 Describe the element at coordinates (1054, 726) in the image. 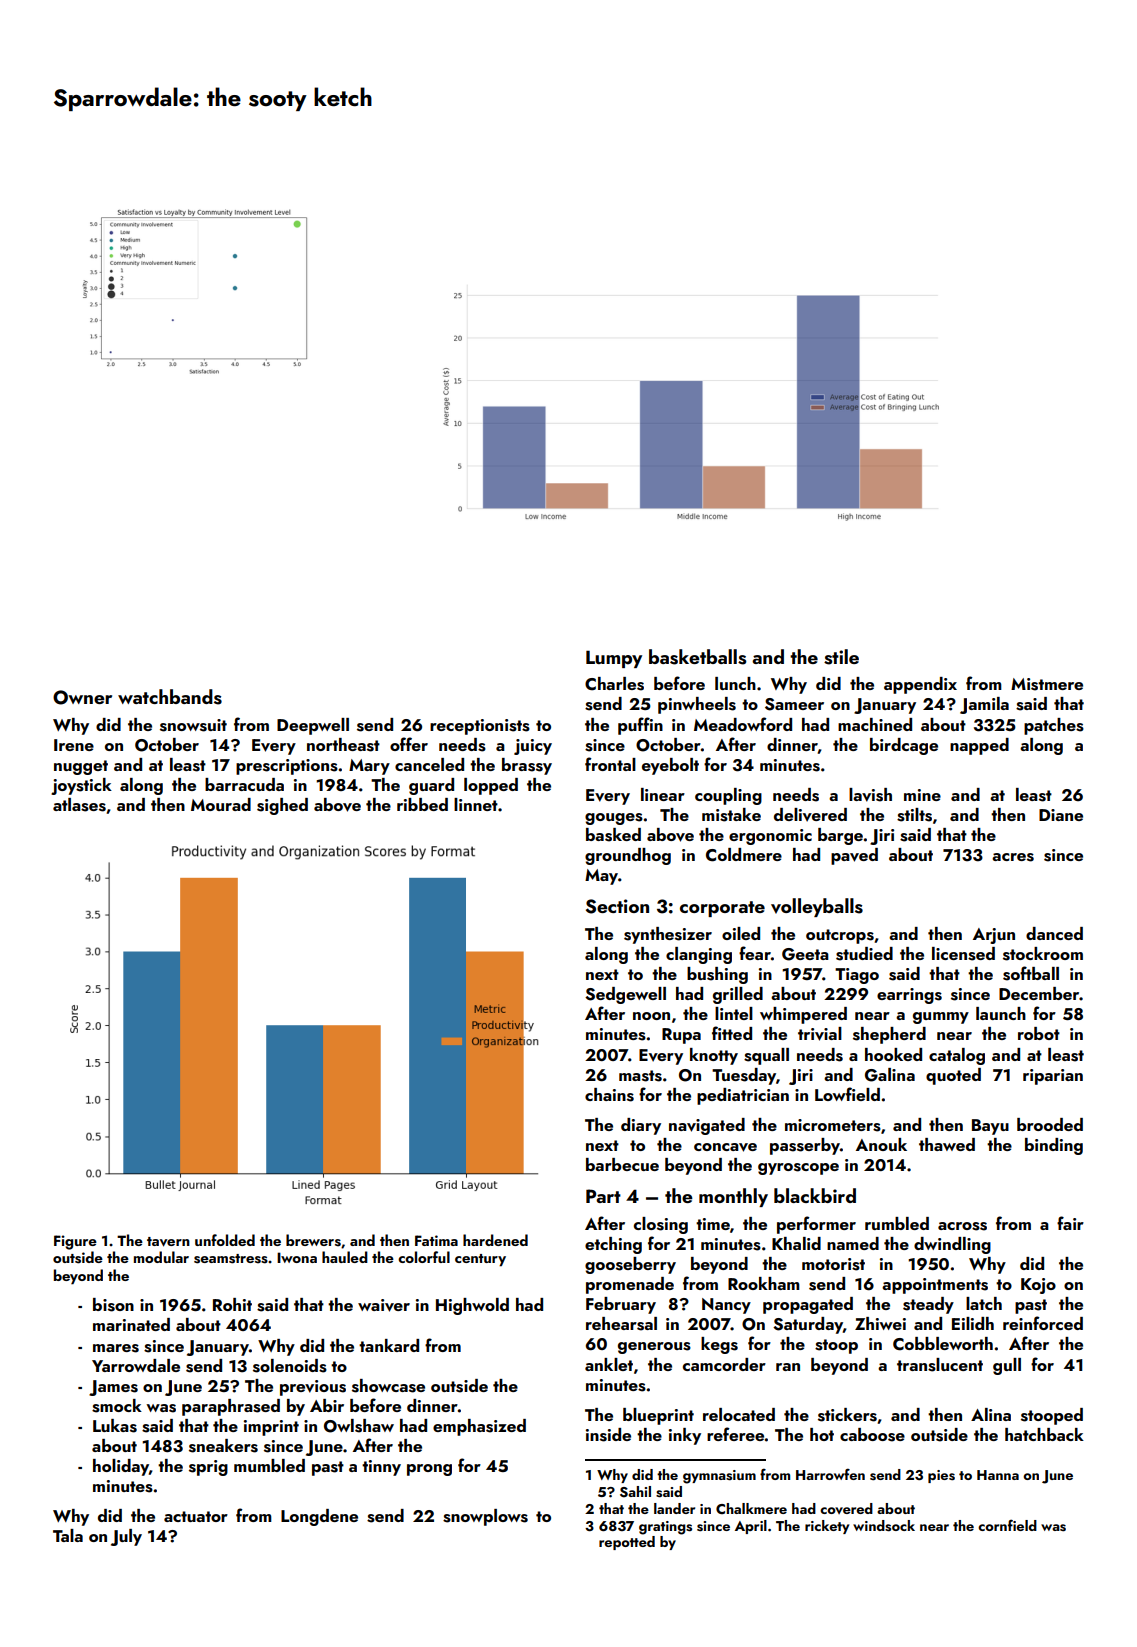

I see `patches` at that location.
